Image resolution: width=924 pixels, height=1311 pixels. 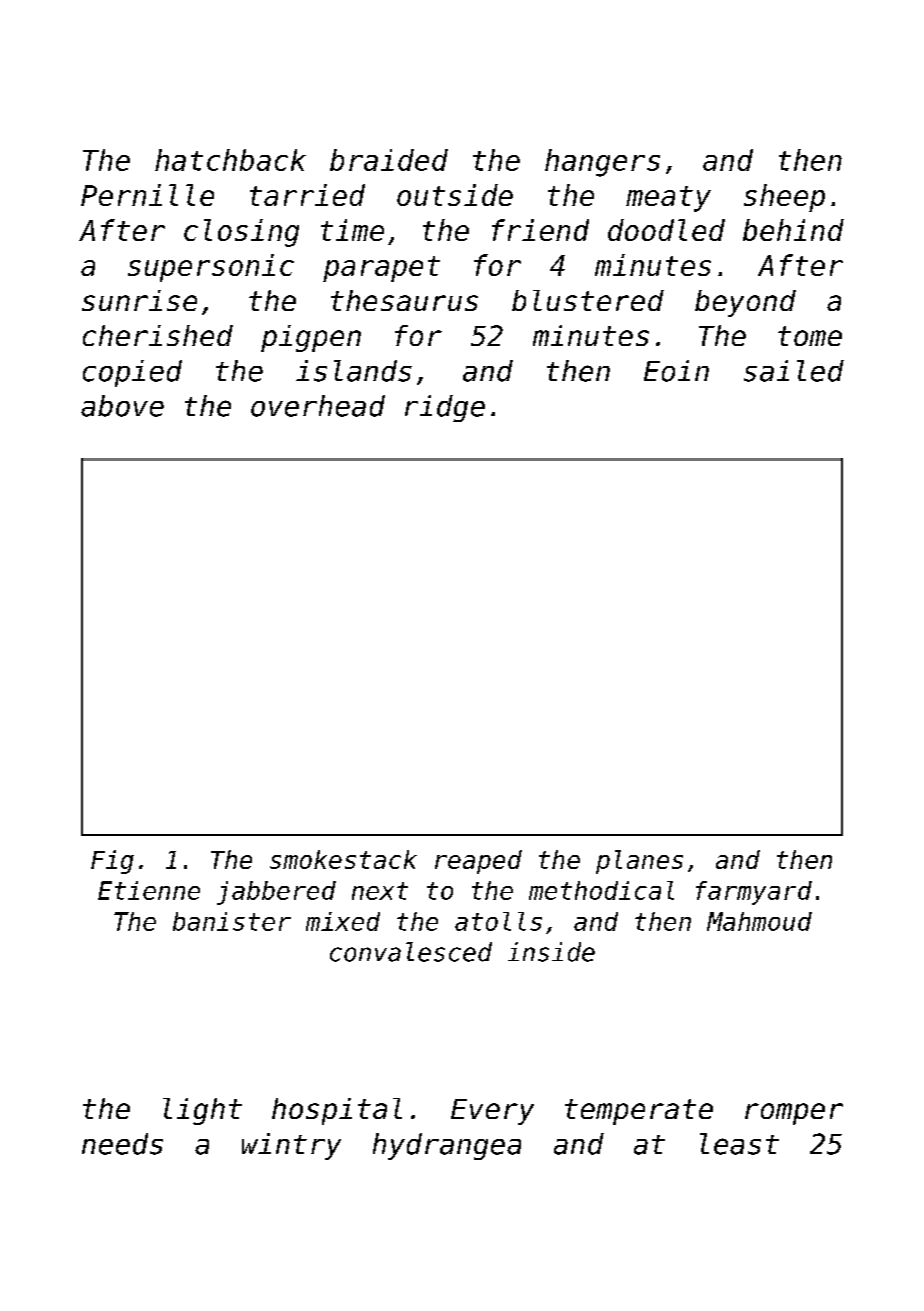 I want to click on hangers, so click(x=602, y=163).
